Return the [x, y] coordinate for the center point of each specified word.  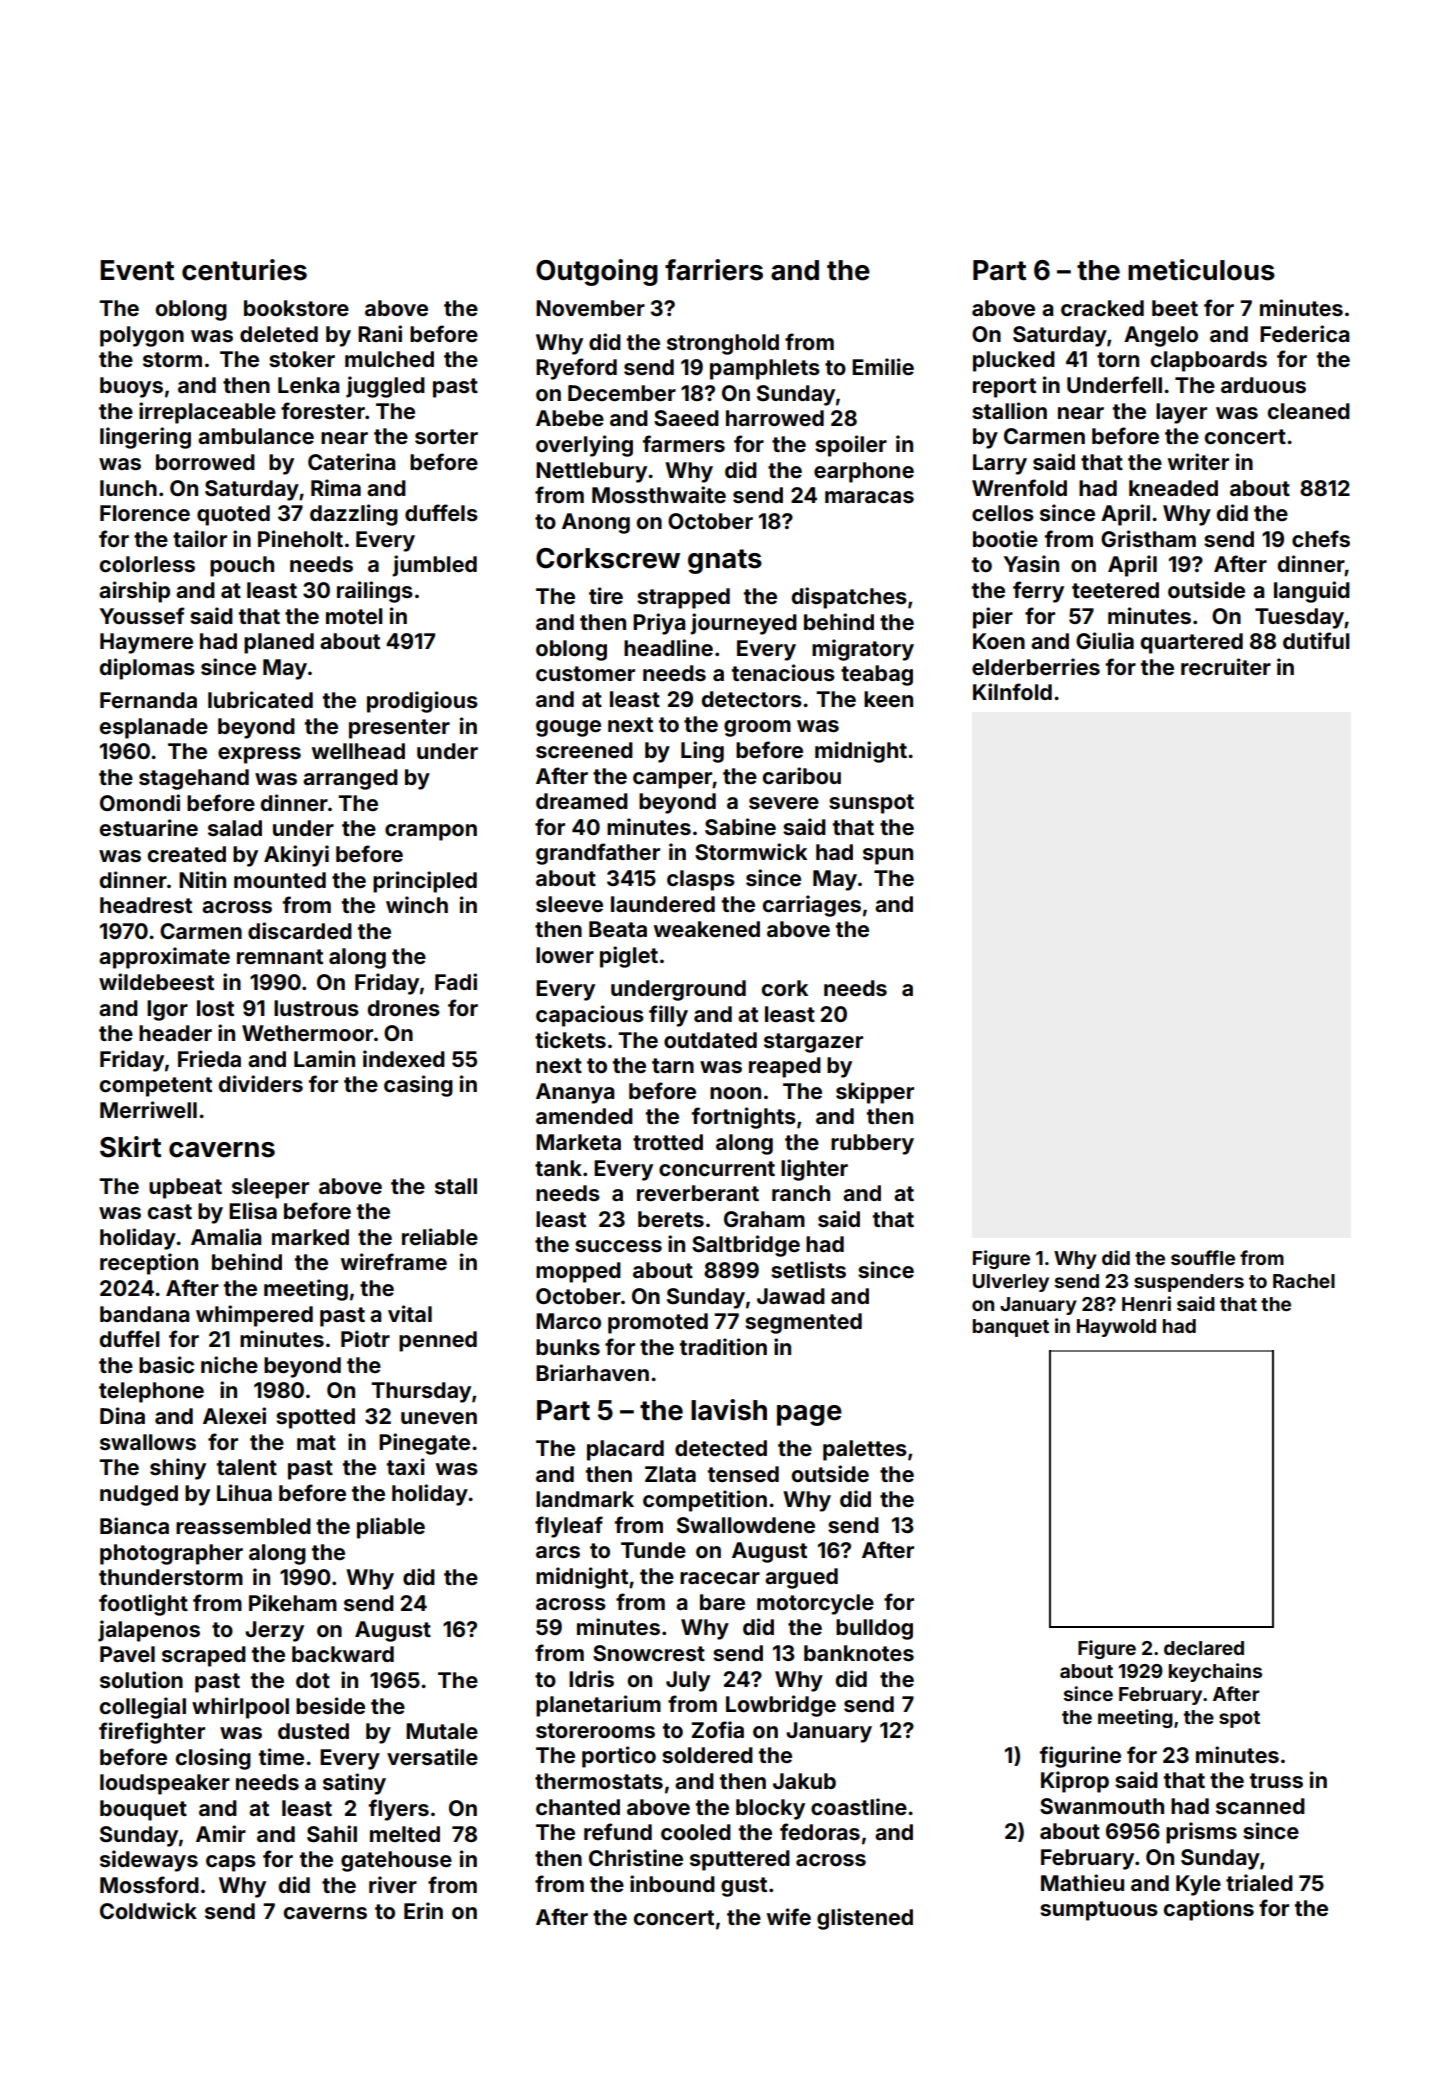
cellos [1003, 513]
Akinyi [296, 856]
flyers [399, 1810]
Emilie [883, 366]
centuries [244, 270]
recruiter [1226, 666]
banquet [1011, 1328]
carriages [812, 906]
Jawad [791, 1296]
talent [247, 1467]
